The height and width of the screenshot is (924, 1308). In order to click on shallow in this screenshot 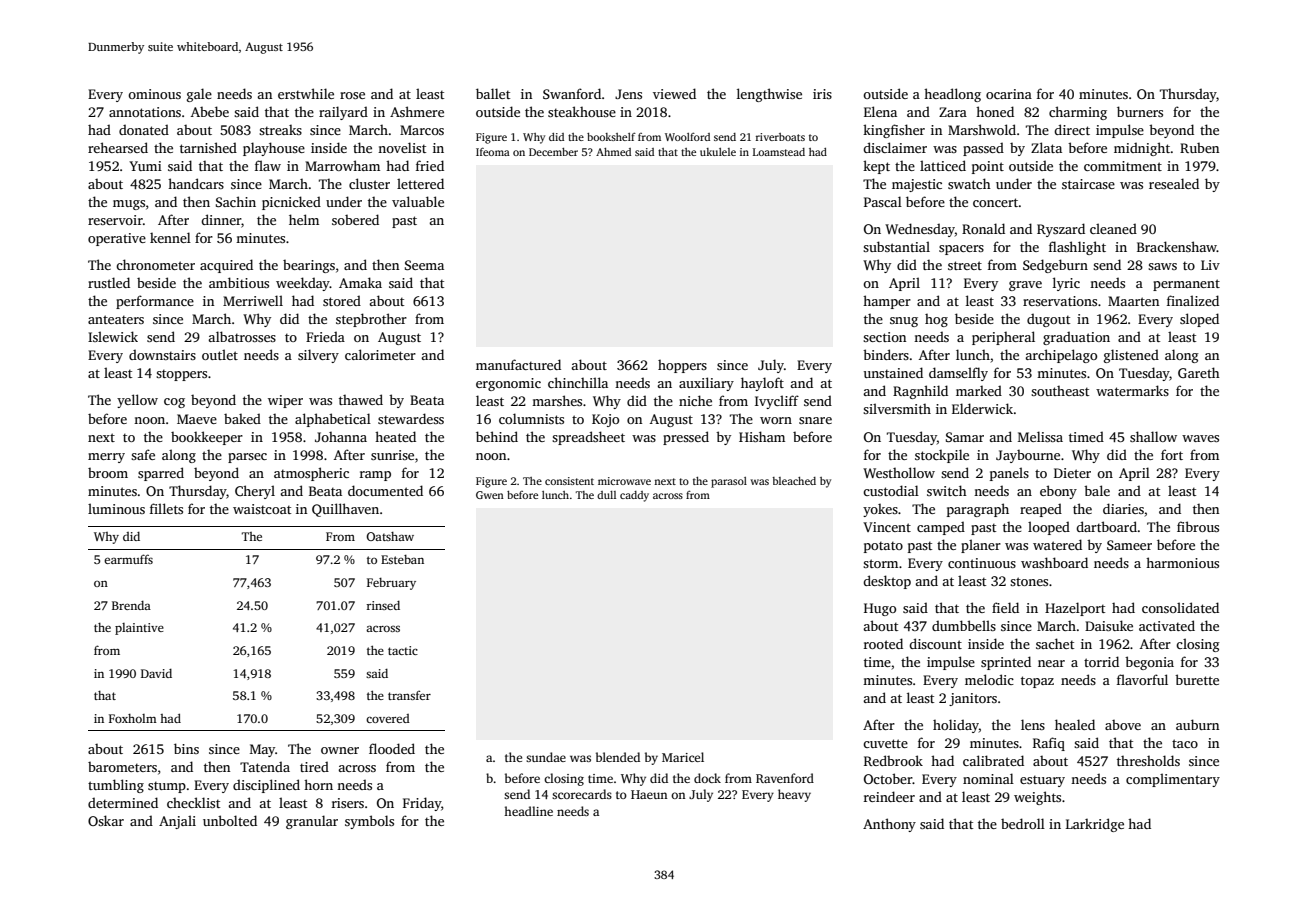, I will do `click(1153, 436)`.
